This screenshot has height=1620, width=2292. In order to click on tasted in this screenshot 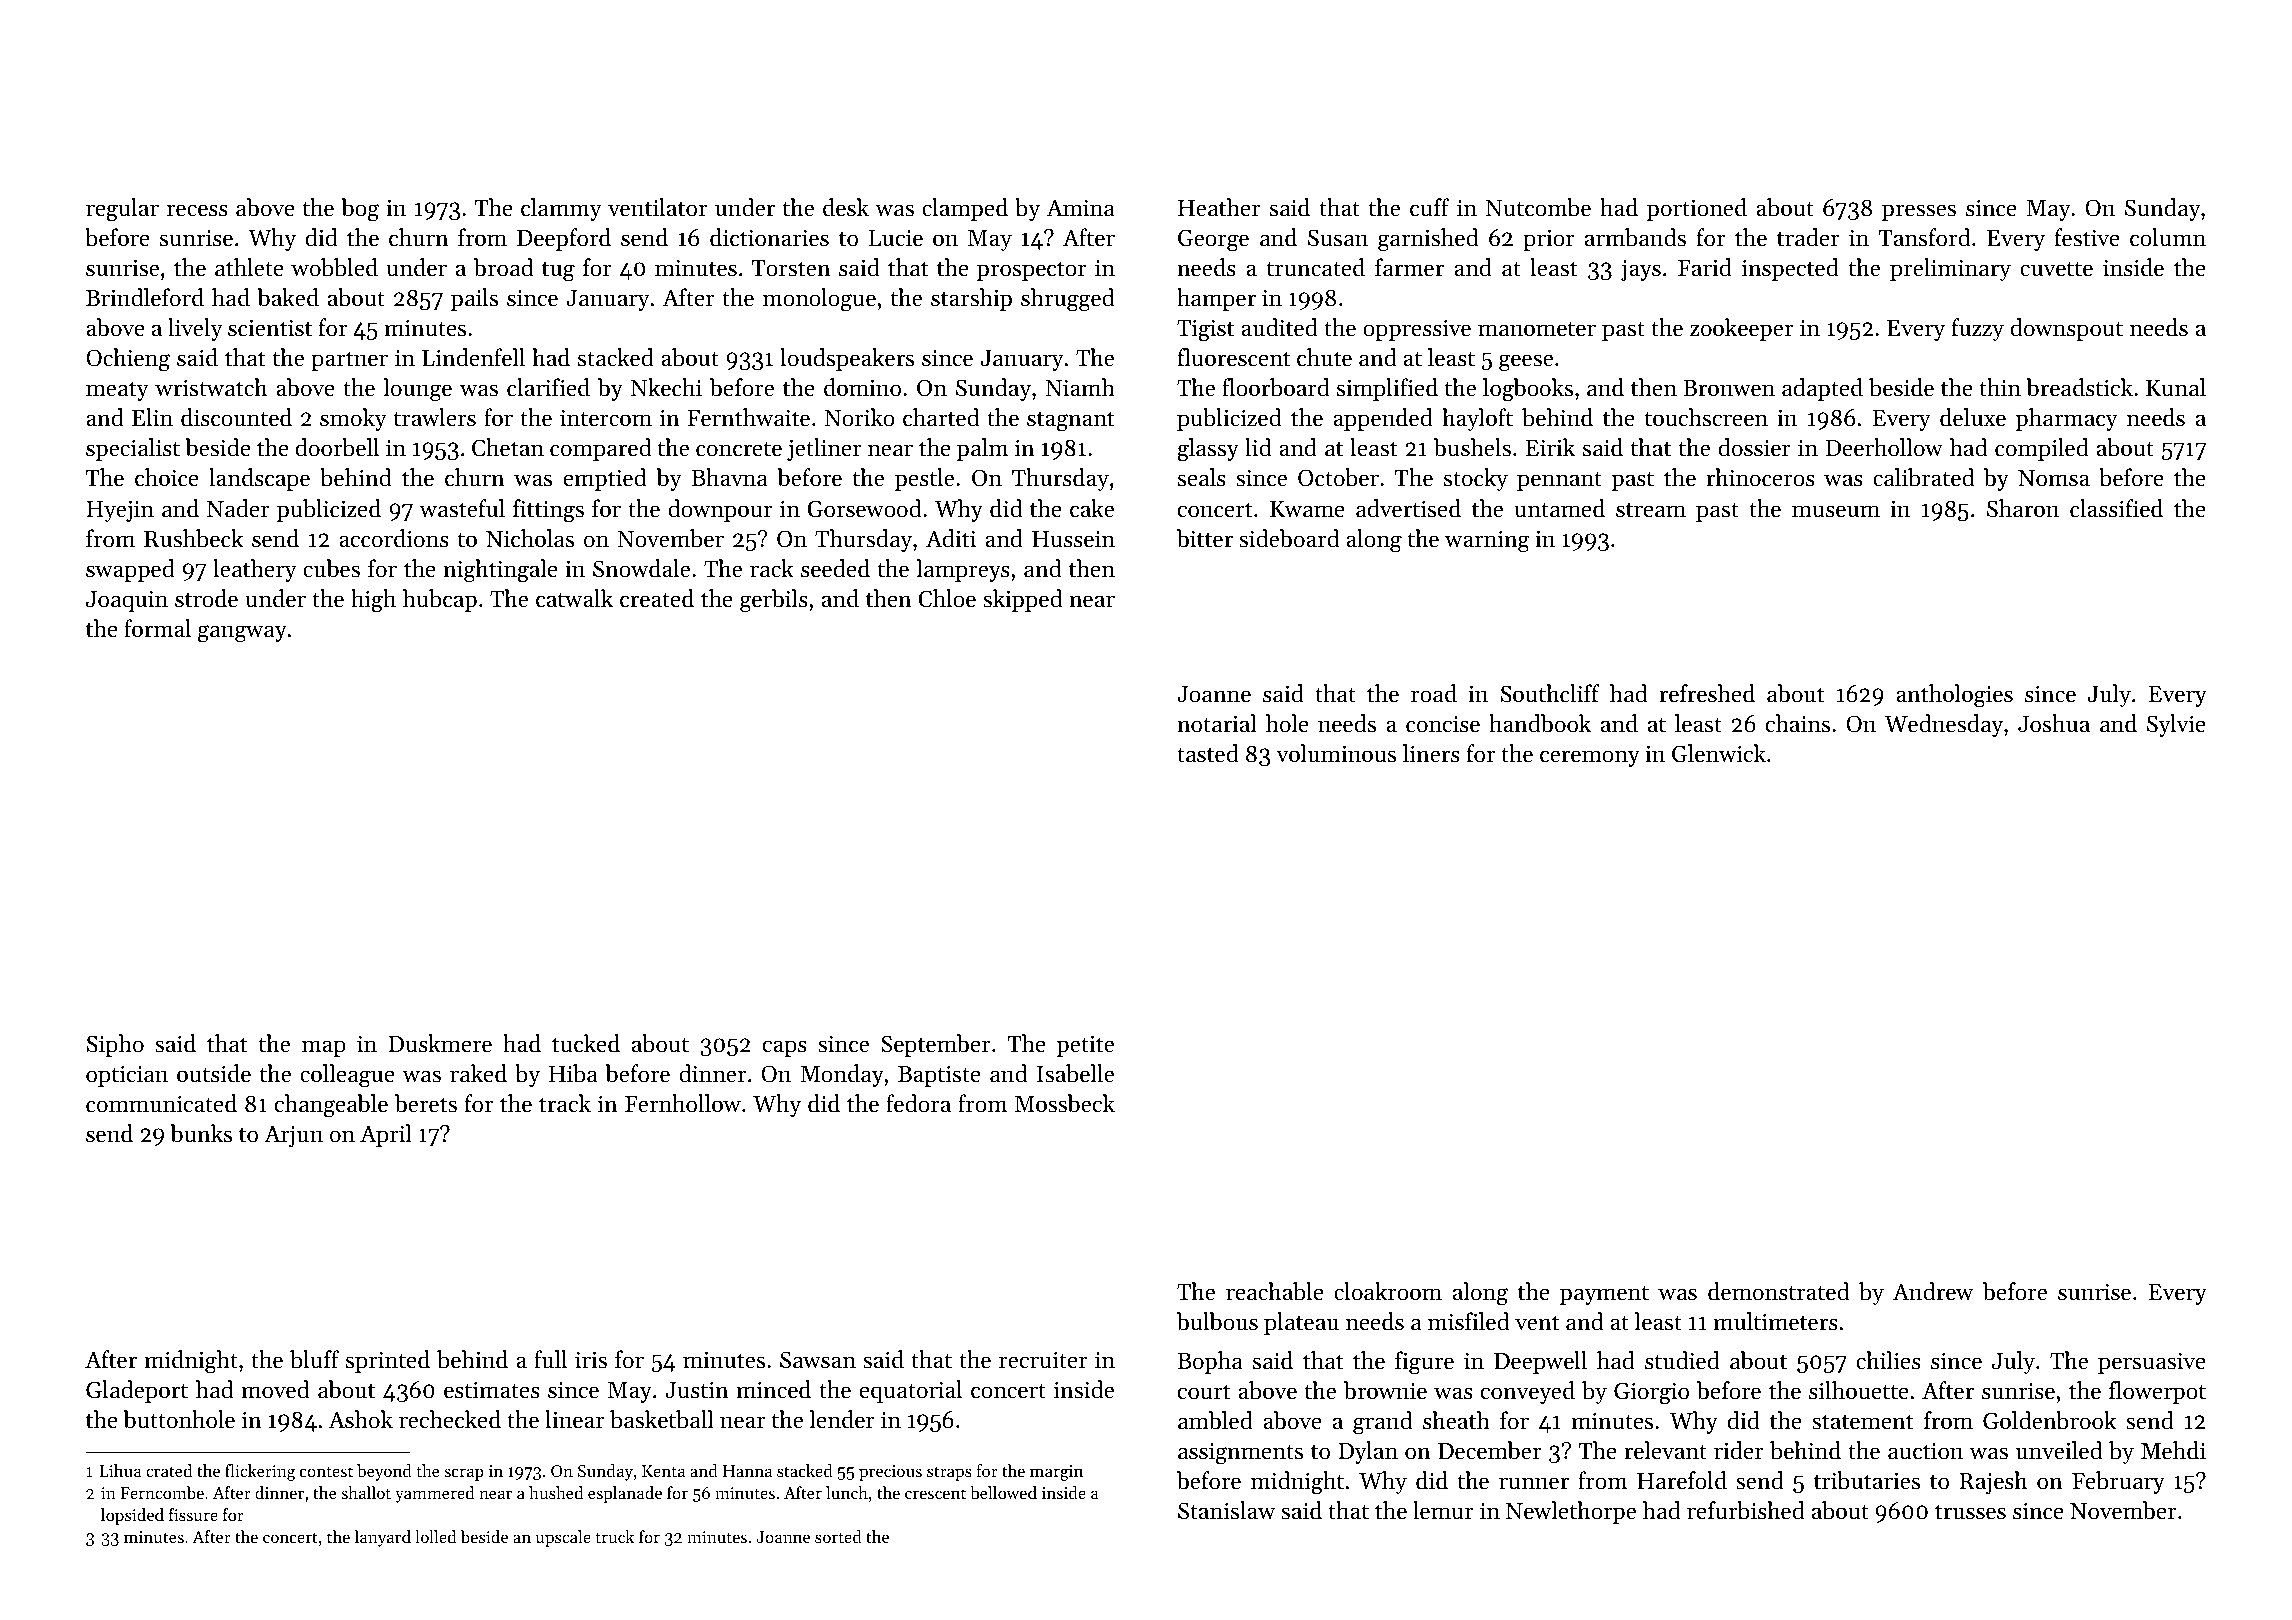, I will do `click(1208, 753)`.
